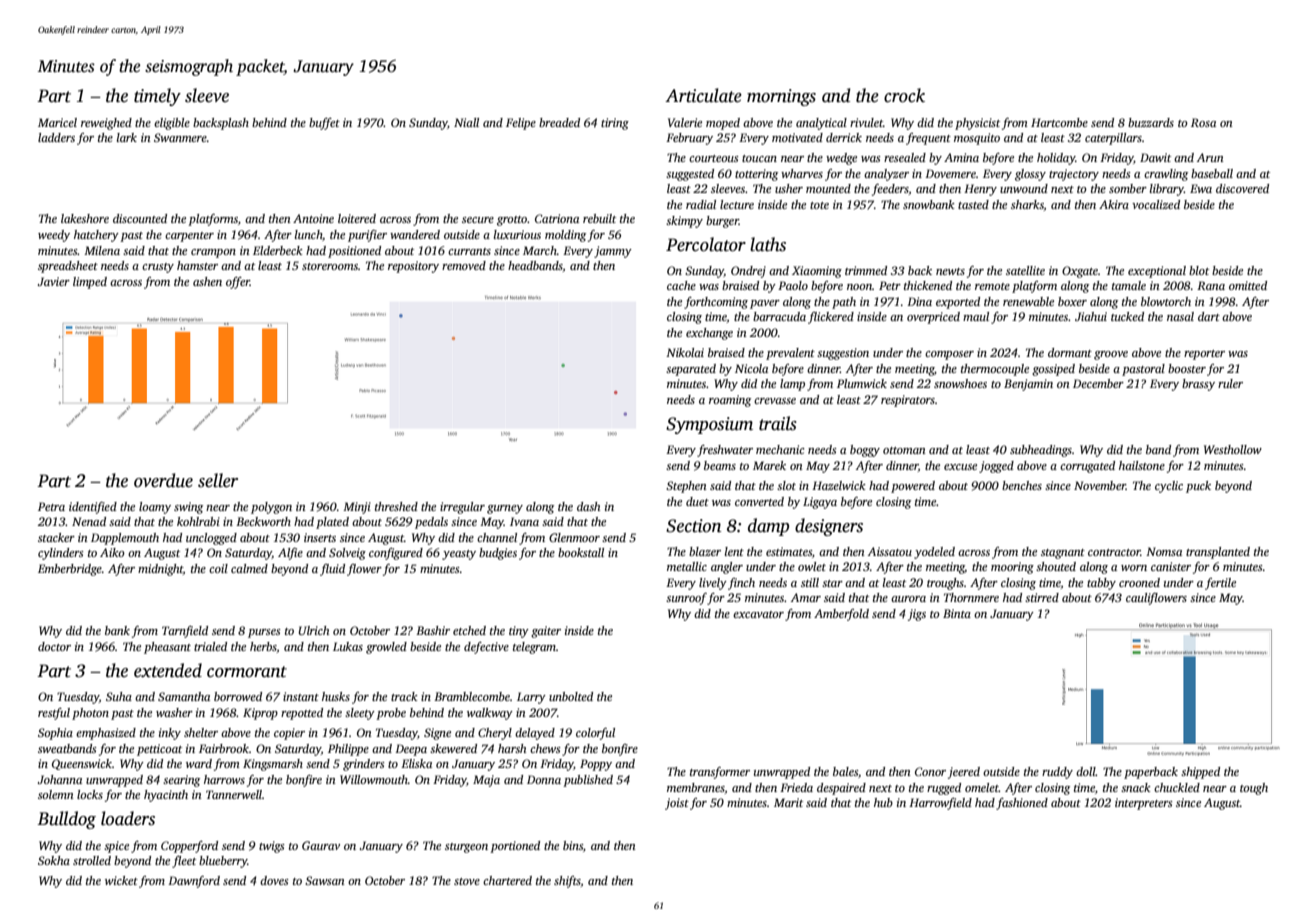 This screenshot has width=1308, height=924. What do you see at coordinates (768, 244) in the screenshot?
I see `laths` at bounding box center [768, 244].
